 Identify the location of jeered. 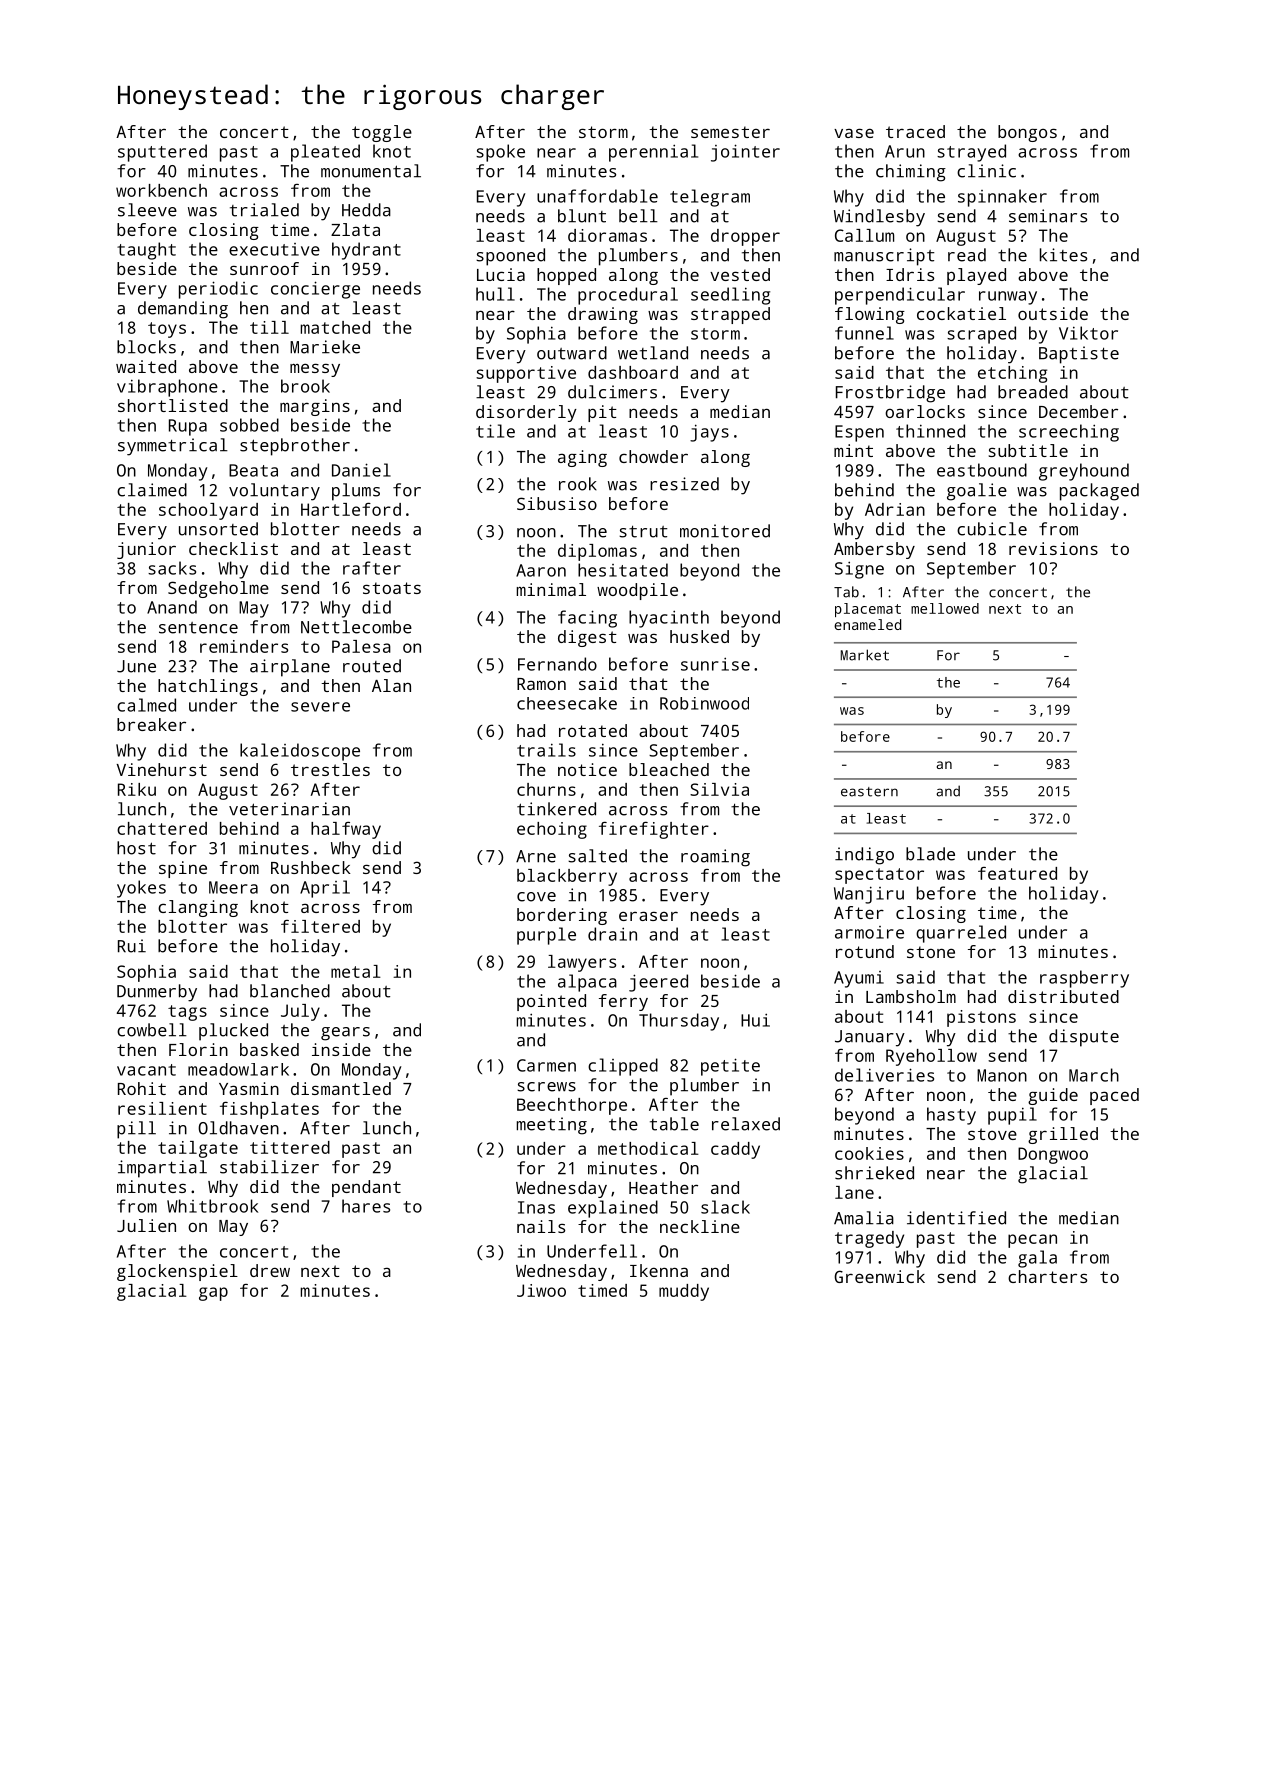
(658, 983).
